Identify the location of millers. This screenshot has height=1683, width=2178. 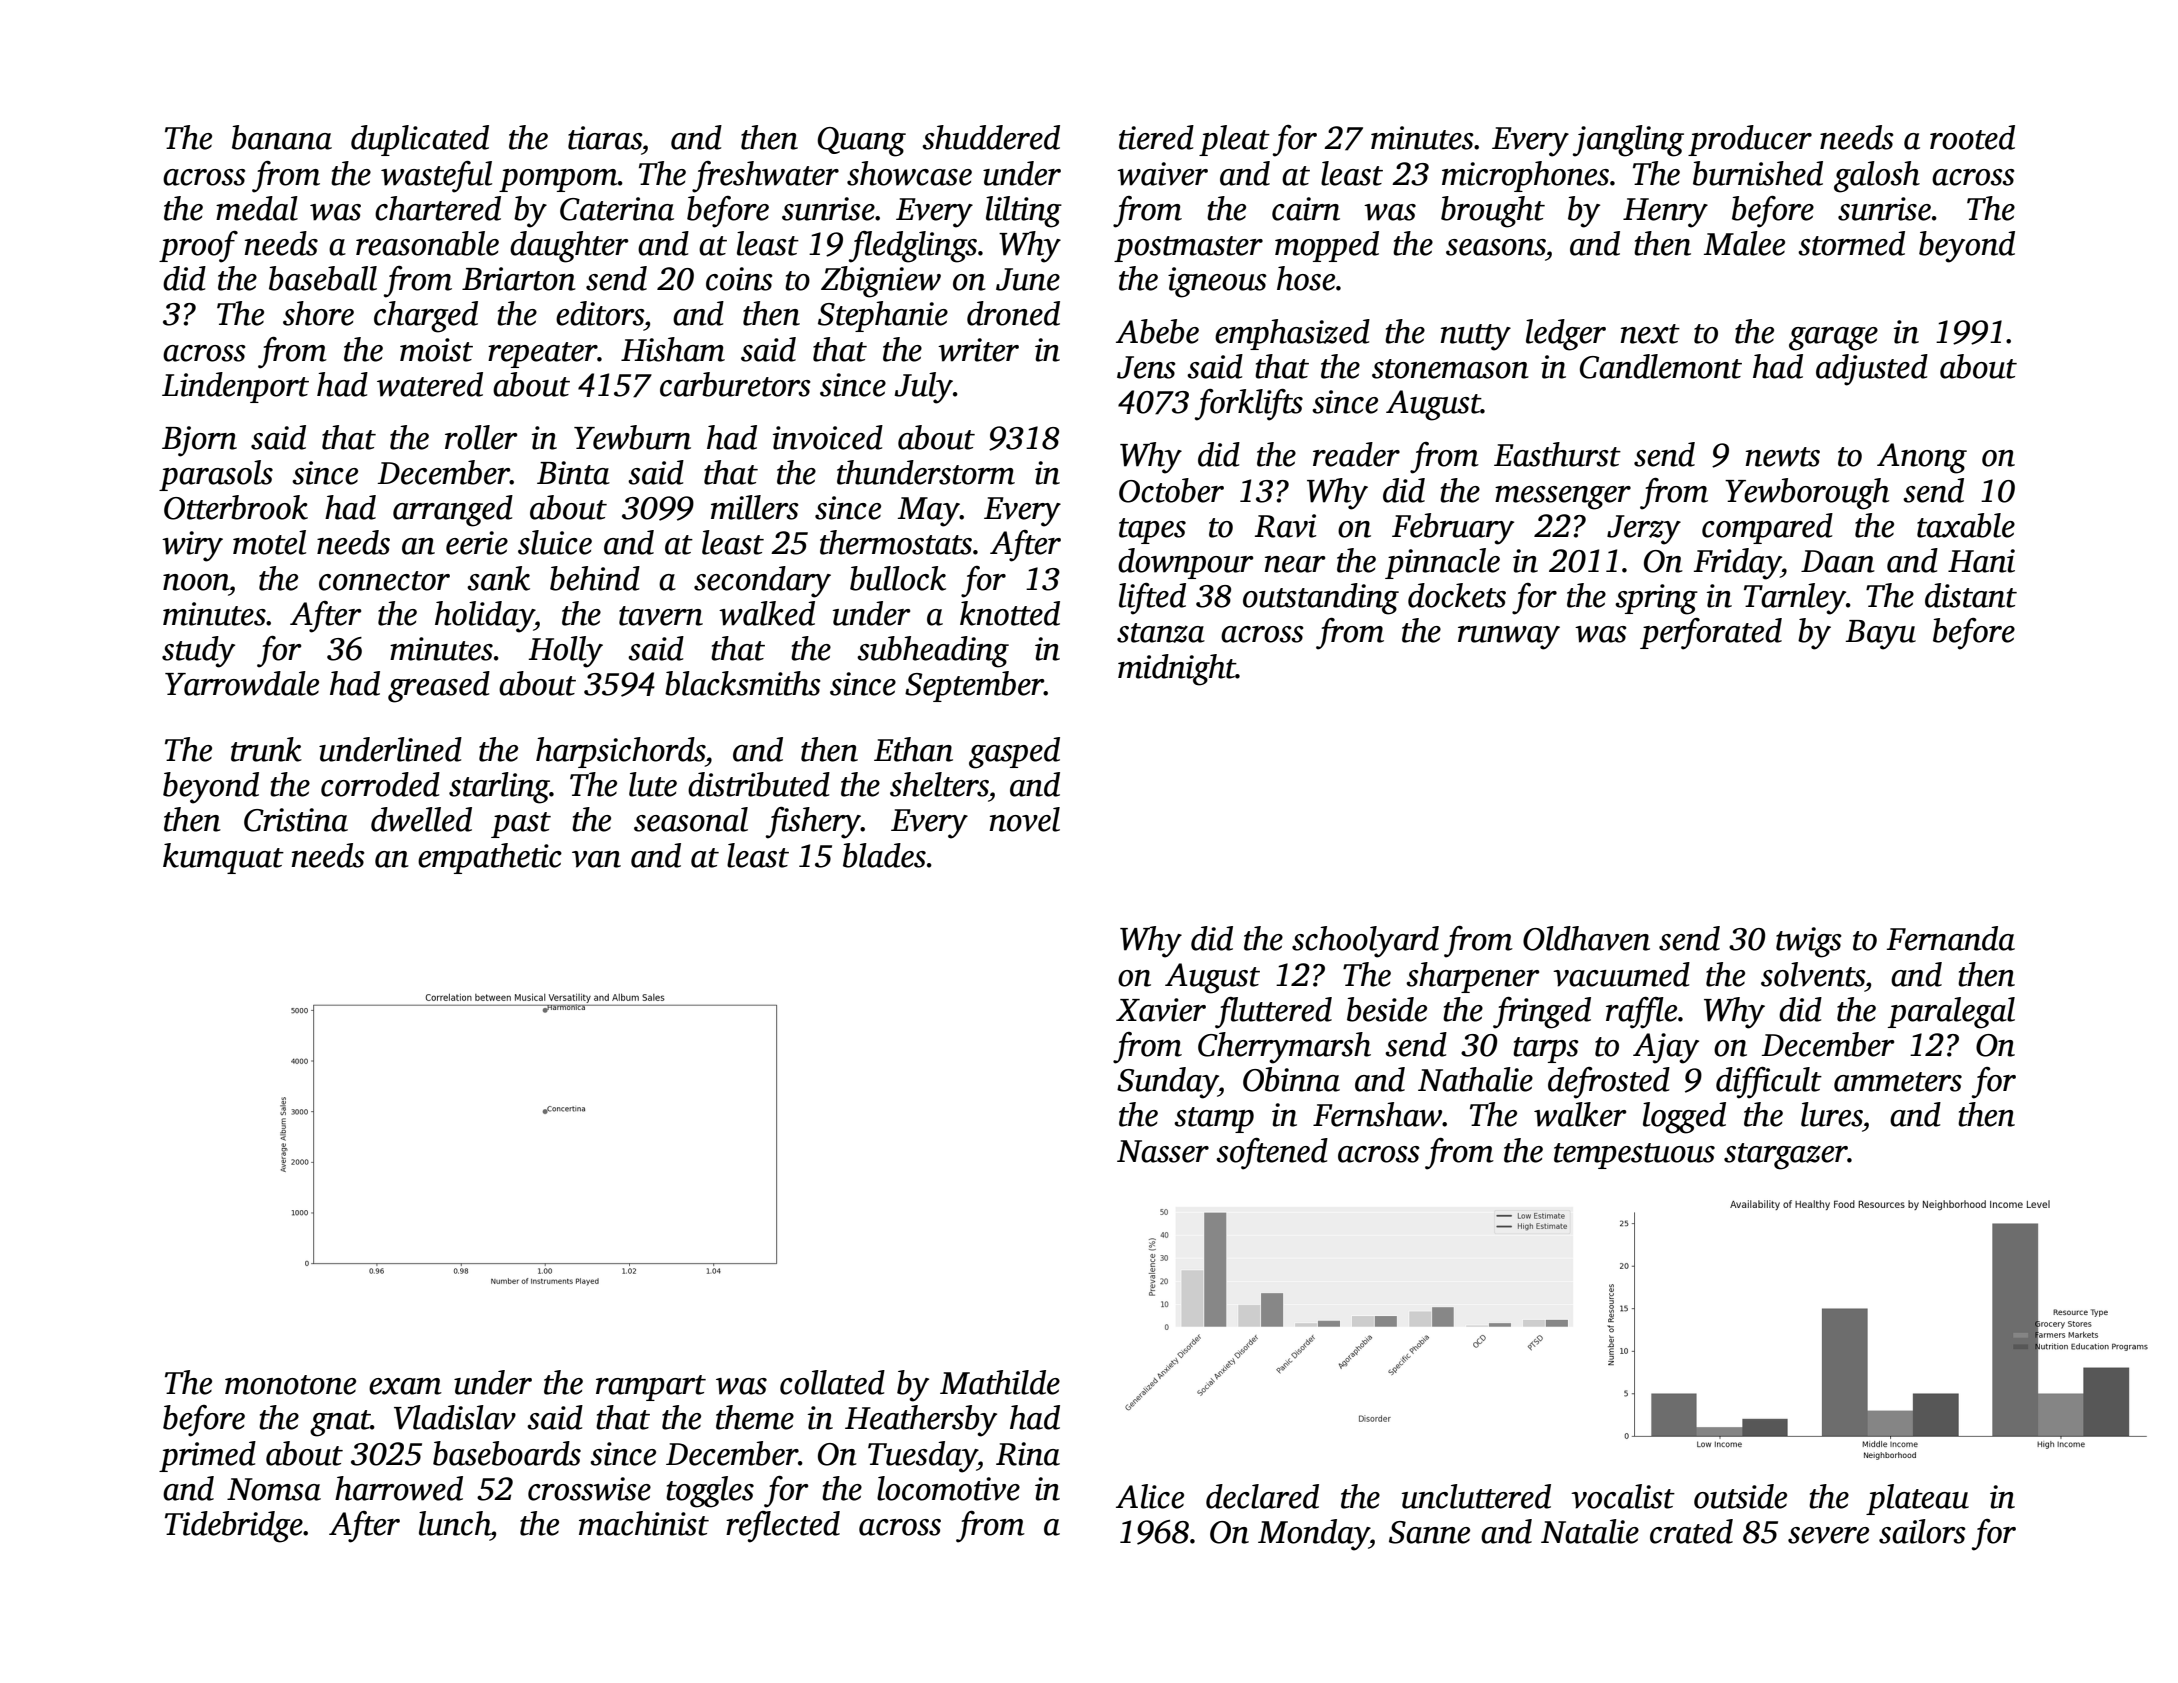
(755, 507).
